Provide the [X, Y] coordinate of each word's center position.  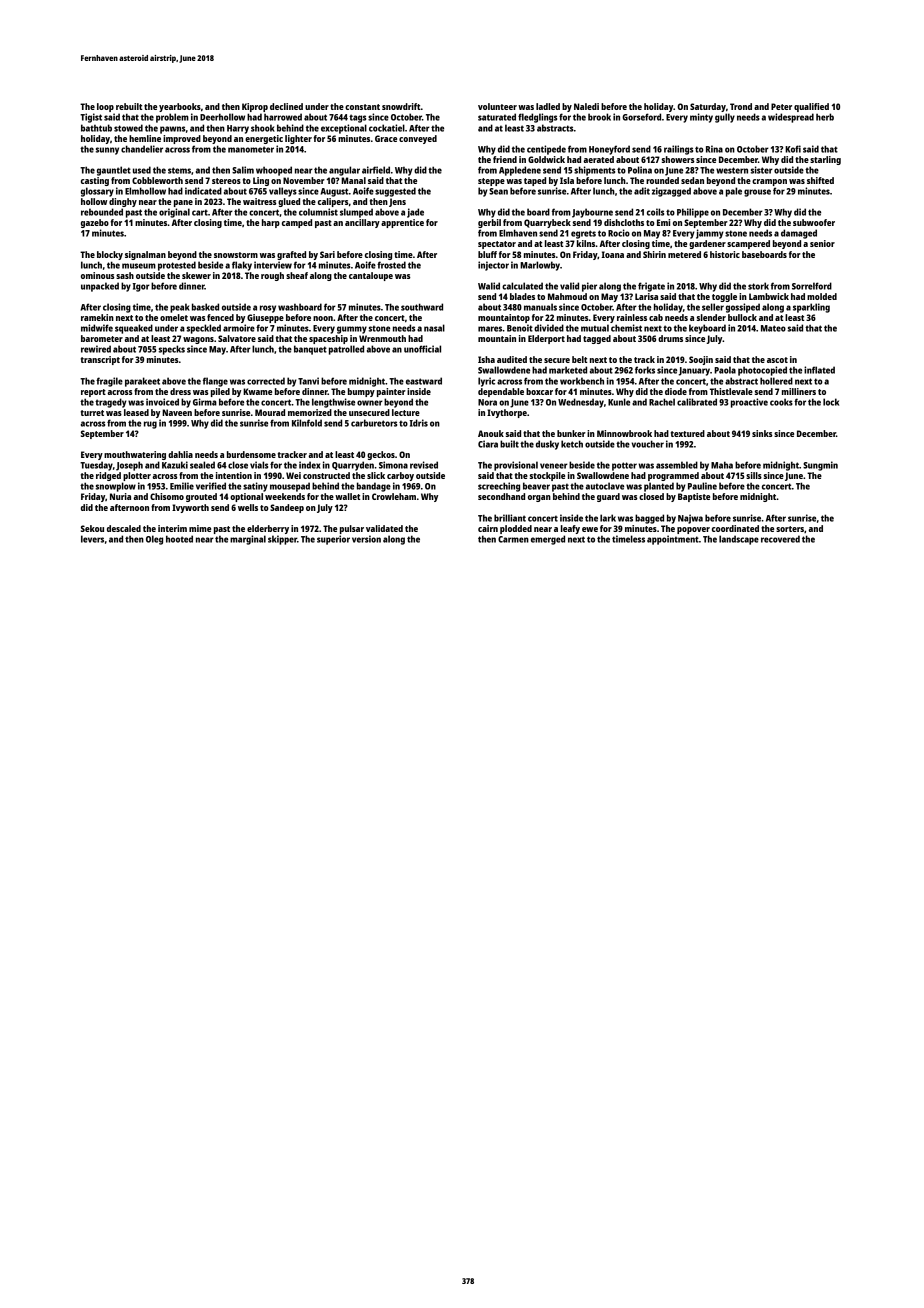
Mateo [773, 328]
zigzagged [671, 192]
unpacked [100, 287]
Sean [498, 191]
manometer [251, 149]
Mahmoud [567, 296]
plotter [137, 476]
